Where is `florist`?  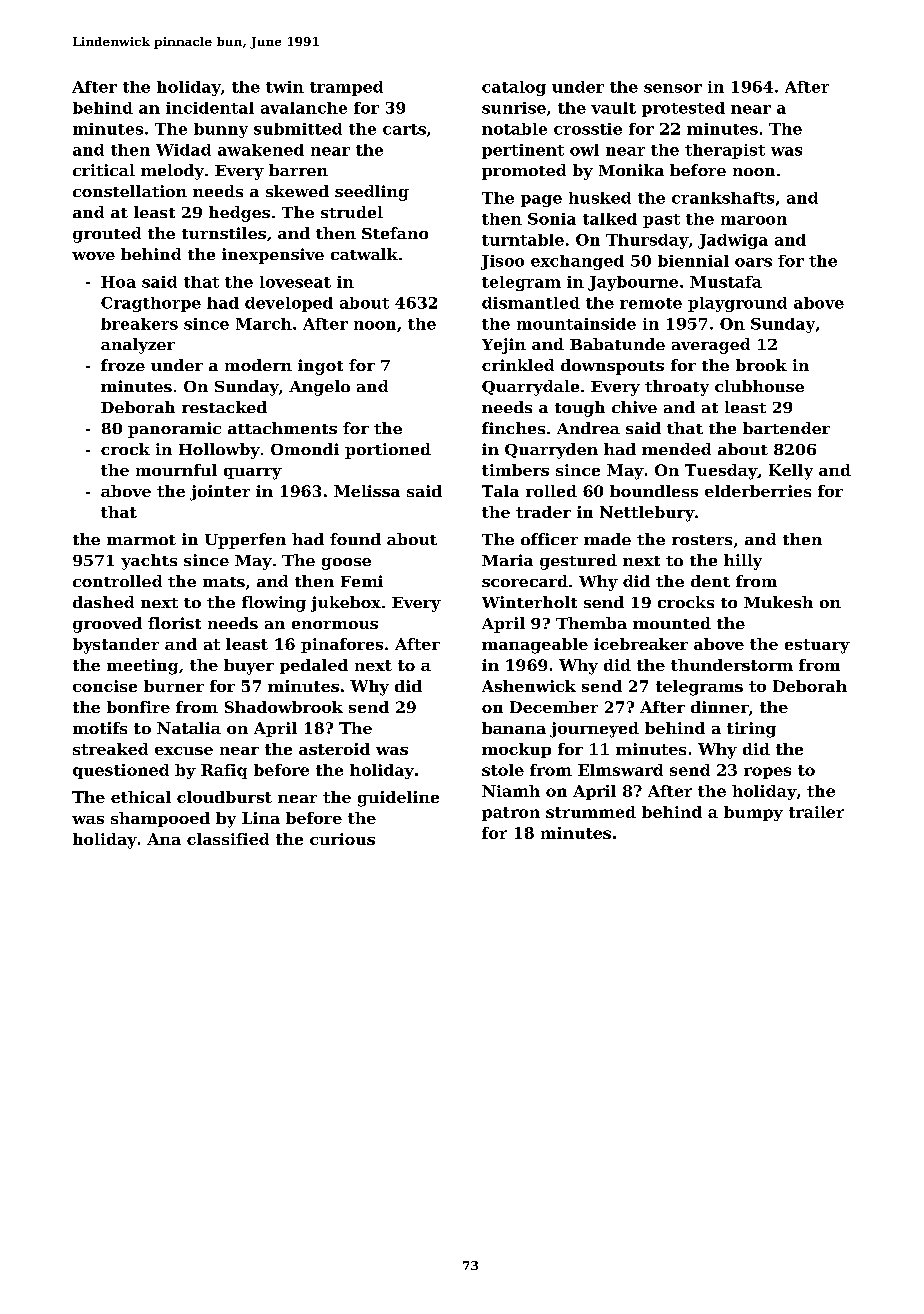
florist is located at coordinates (174, 623).
